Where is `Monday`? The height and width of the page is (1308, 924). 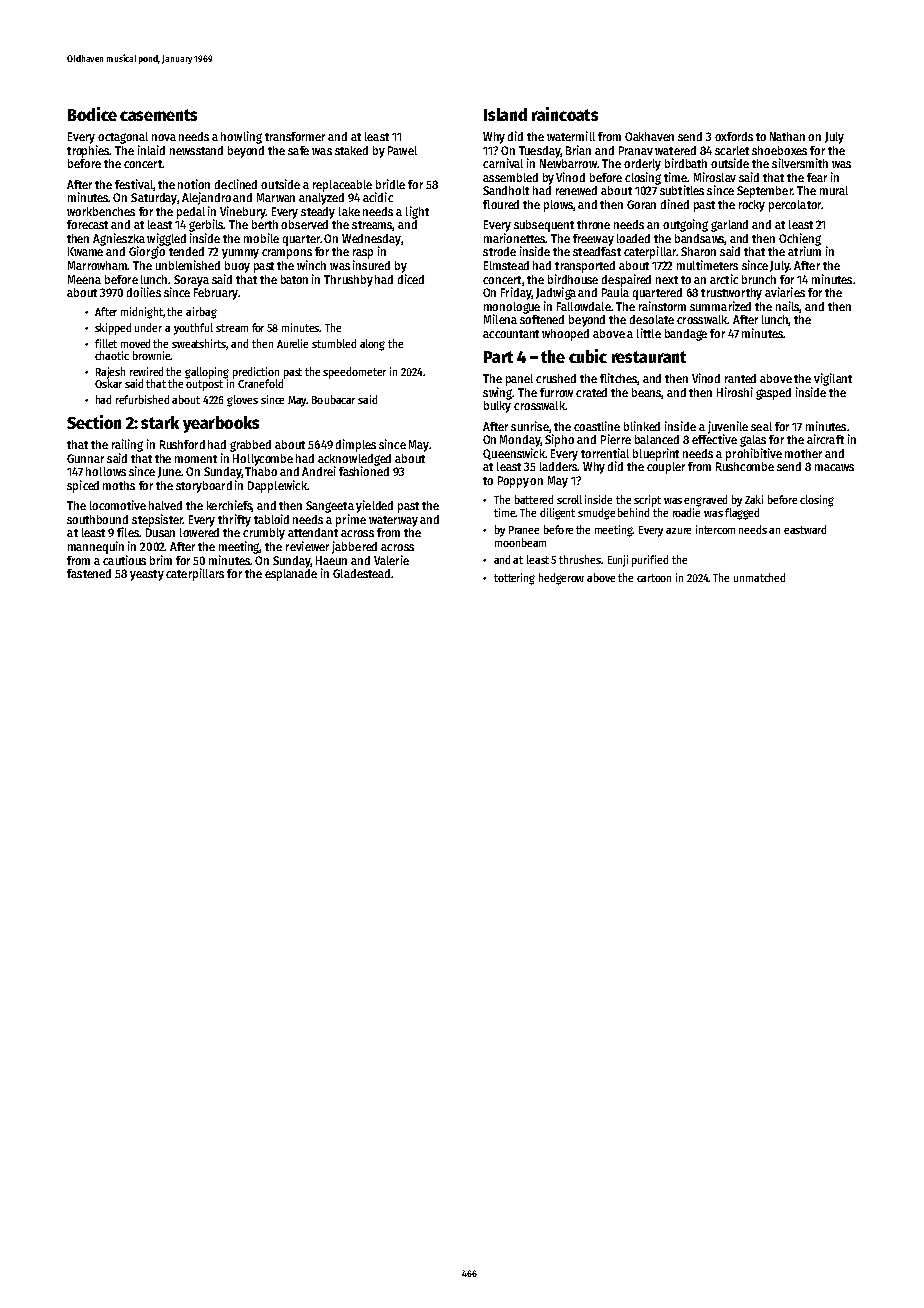
Monday is located at coordinates (520, 441).
